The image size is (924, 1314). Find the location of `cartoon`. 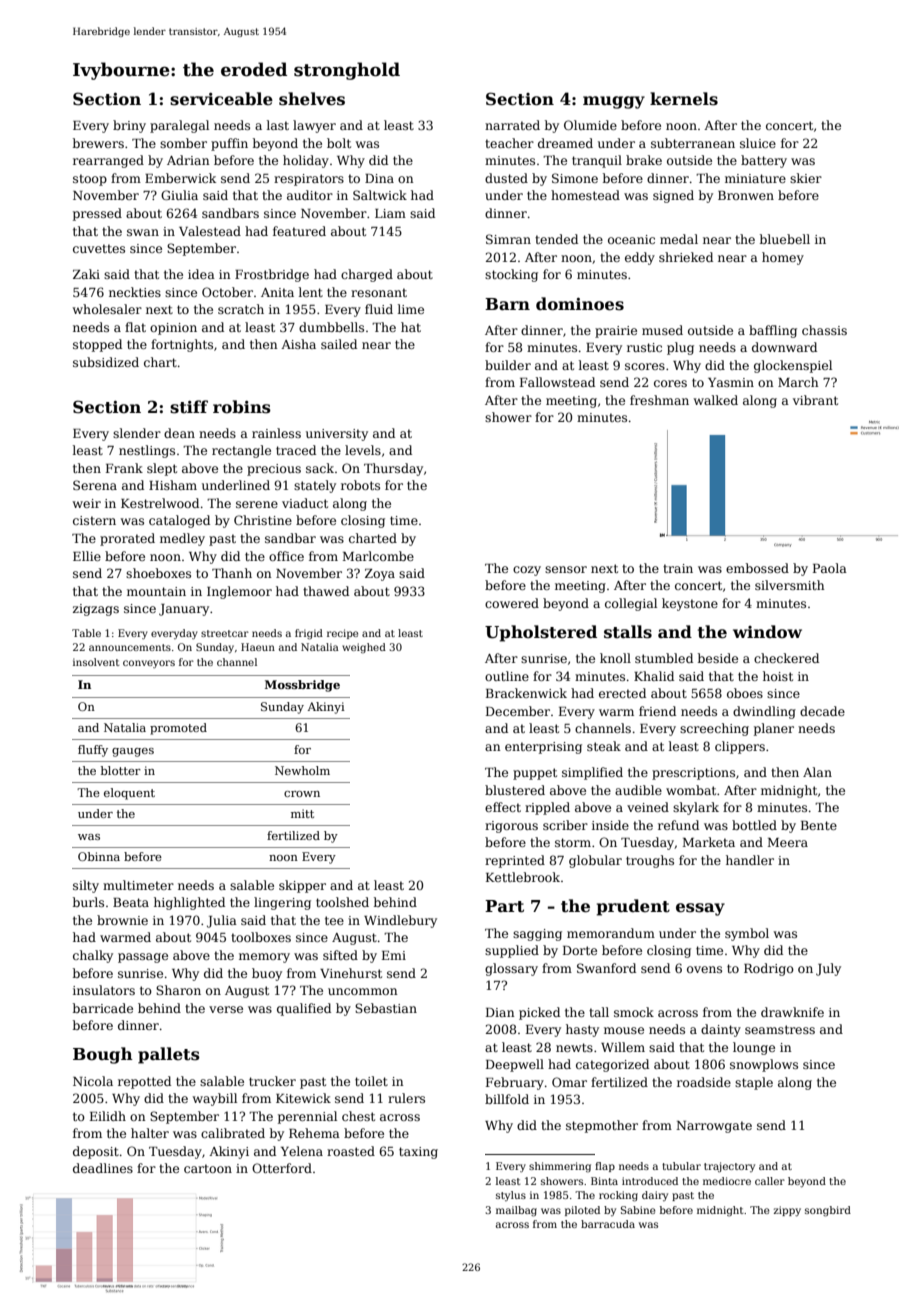

cartoon is located at coordinates (208, 1168).
